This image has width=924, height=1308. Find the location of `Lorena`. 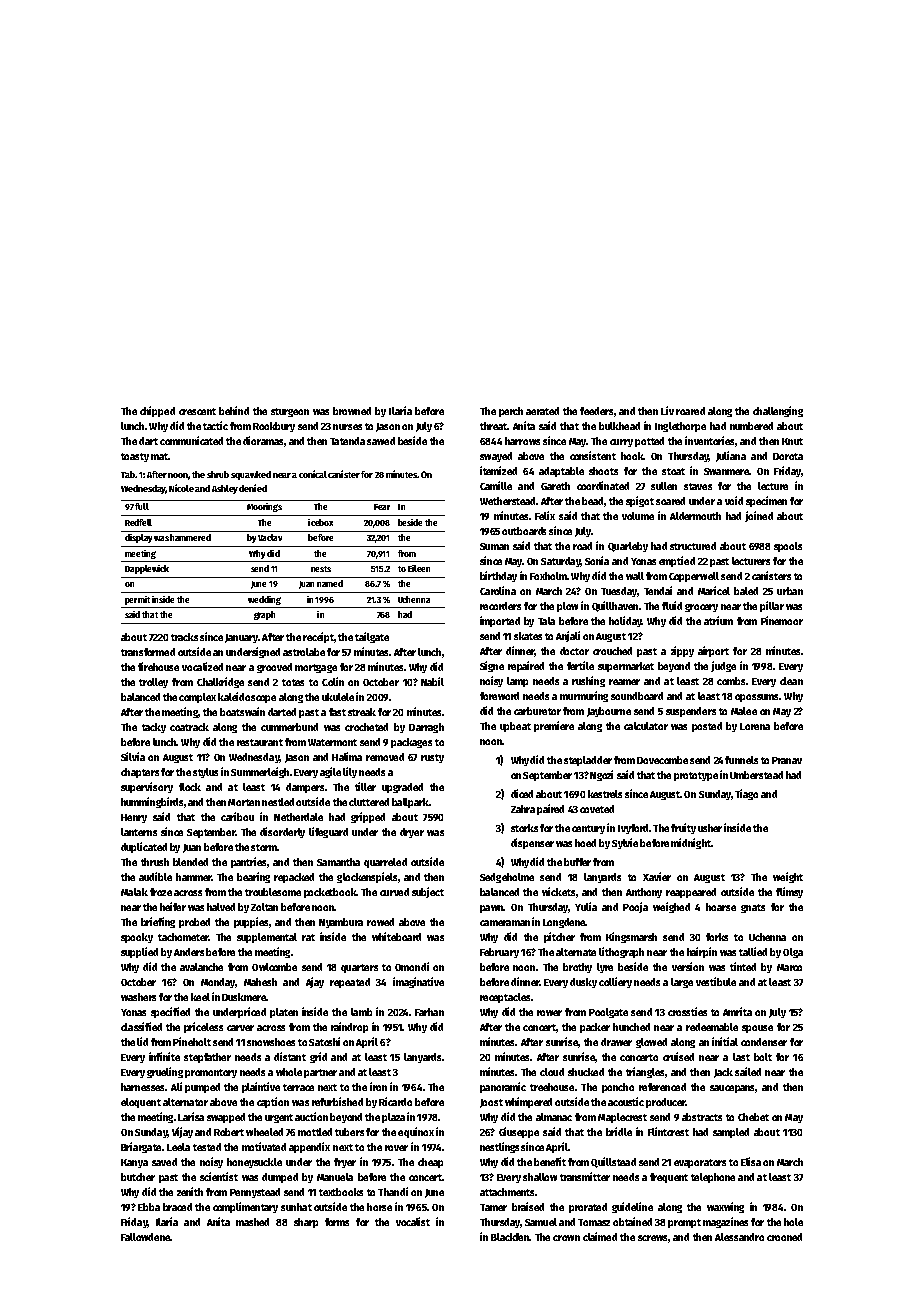

Lorena is located at coordinates (755, 726).
